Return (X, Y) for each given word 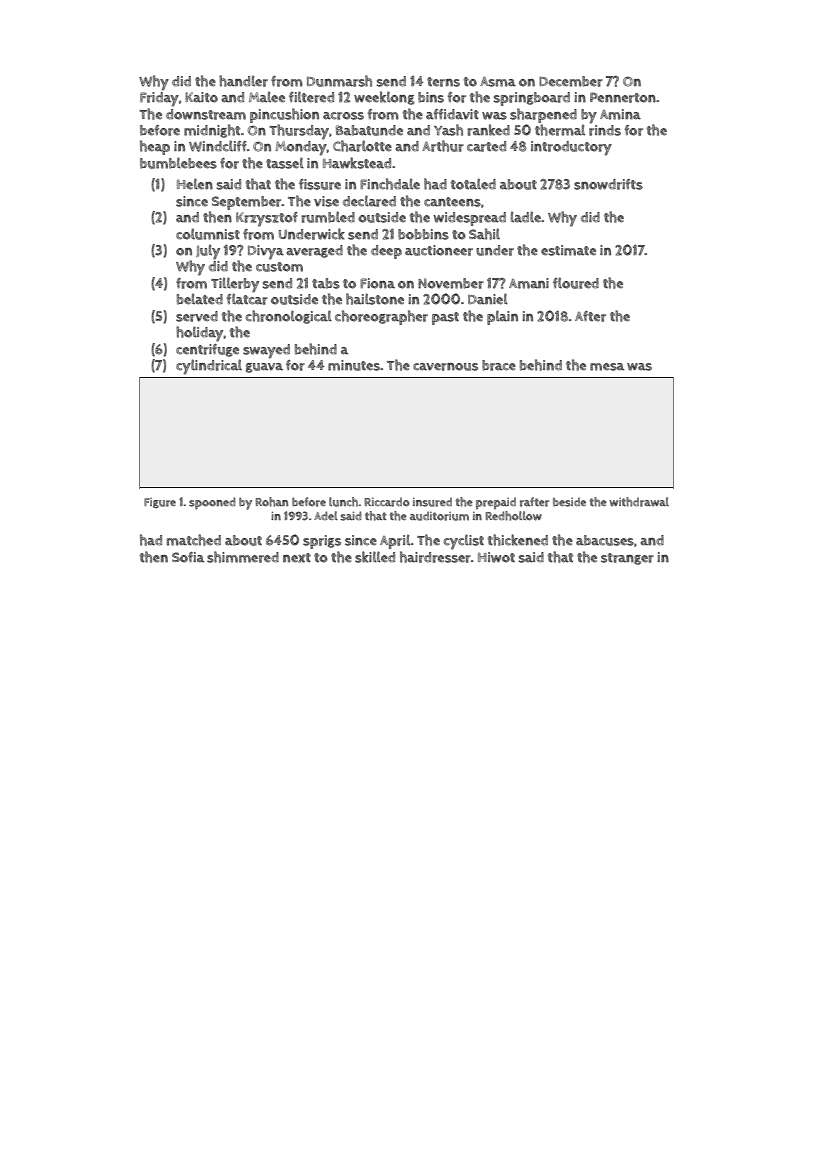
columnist (208, 234)
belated (200, 299)
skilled (375, 557)
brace (499, 365)
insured (432, 502)
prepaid (496, 503)
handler (243, 81)
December (571, 81)
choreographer (381, 317)
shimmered (243, 557)
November (451, 283)
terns (443, 82)
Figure (160, 503)
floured (576, 283)
